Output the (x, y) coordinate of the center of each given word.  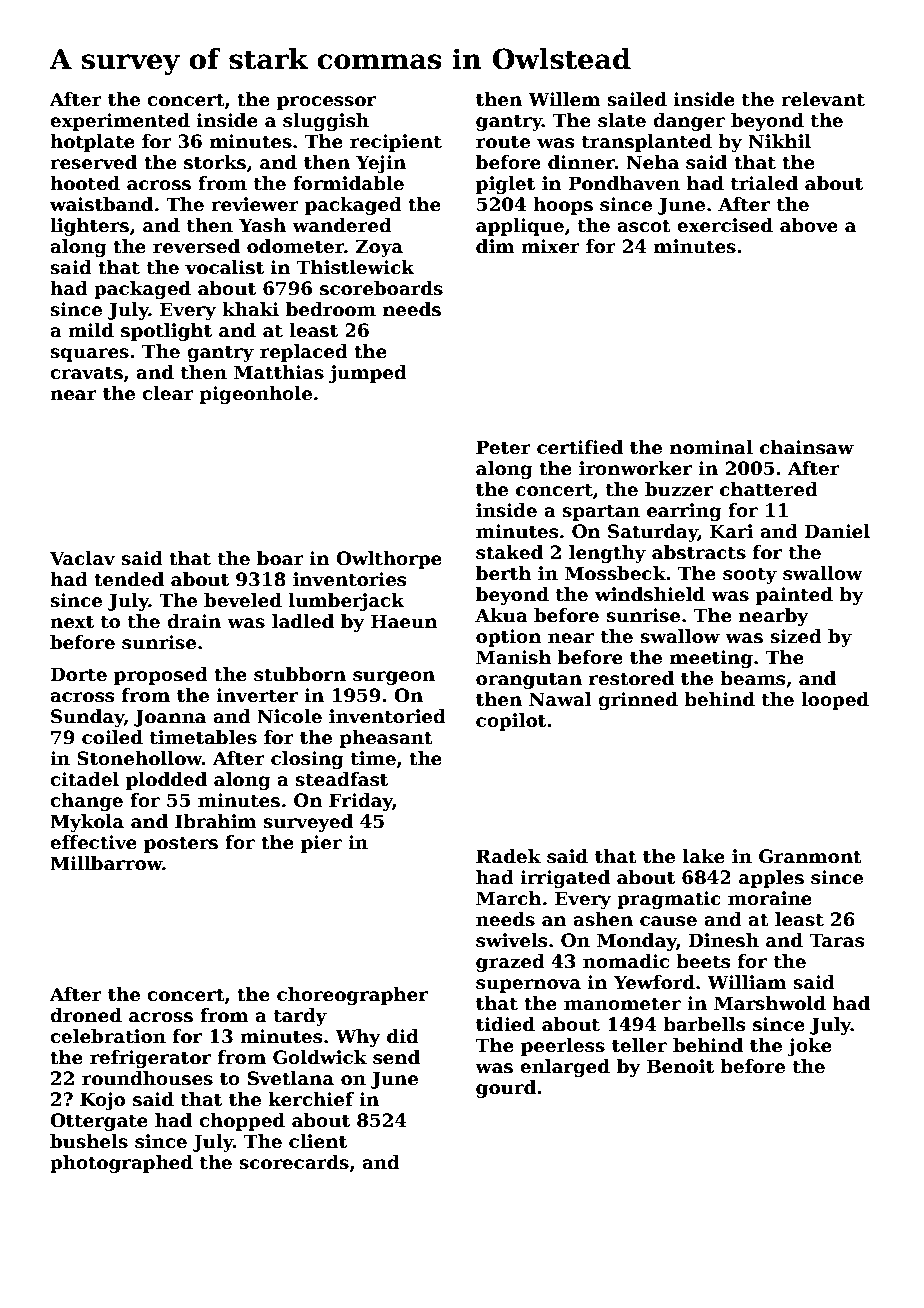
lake (704, 856)
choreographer (352, 996)
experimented (120, 122)
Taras (837, 940)
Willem (564, 99)
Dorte (79, 674)
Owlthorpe (389, 560)
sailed (637, 99)
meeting (711, 659)
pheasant (386, 739)
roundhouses (147, 1078)
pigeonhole (256, 395)
